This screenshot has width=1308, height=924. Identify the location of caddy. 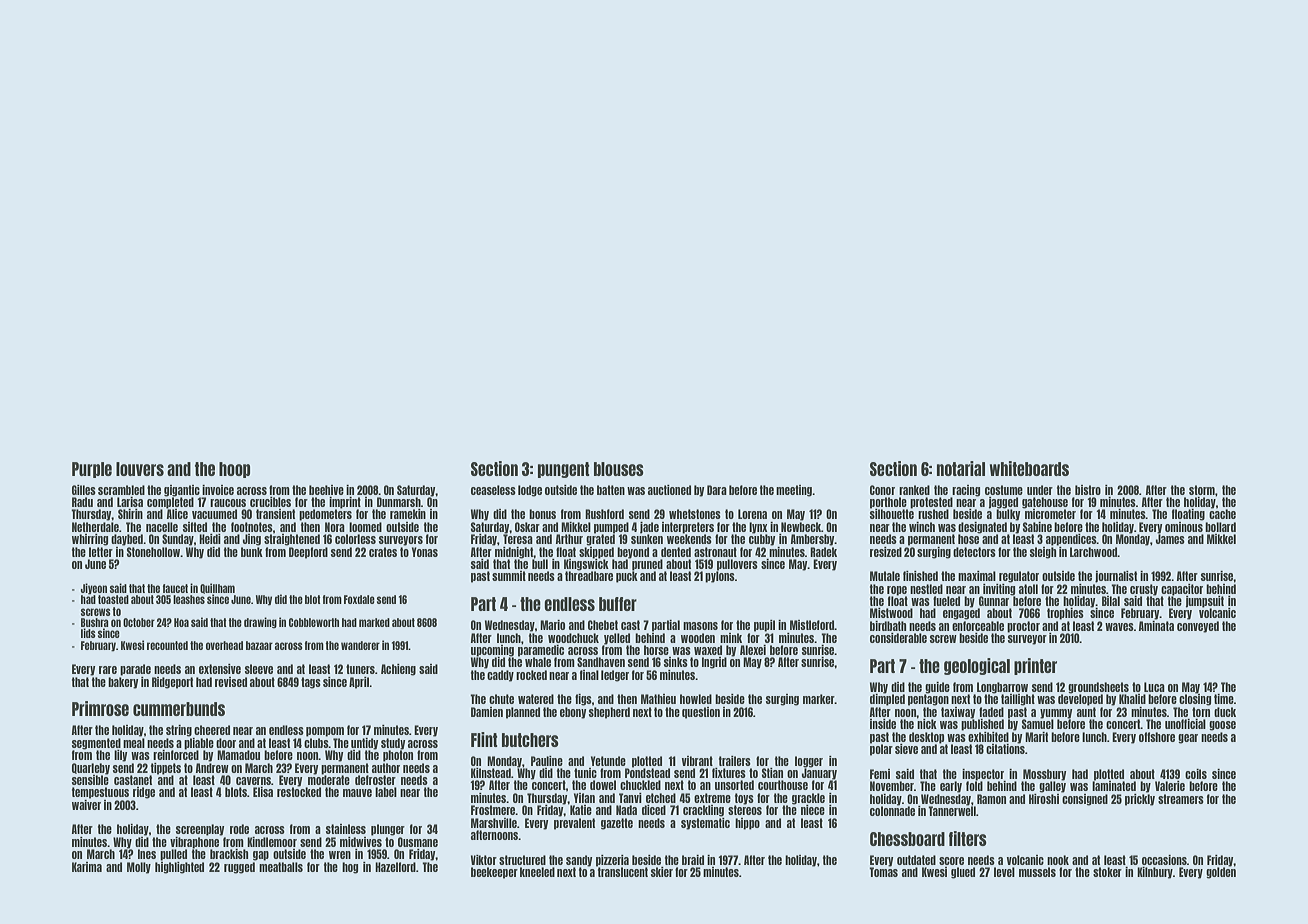
(500, 676).
